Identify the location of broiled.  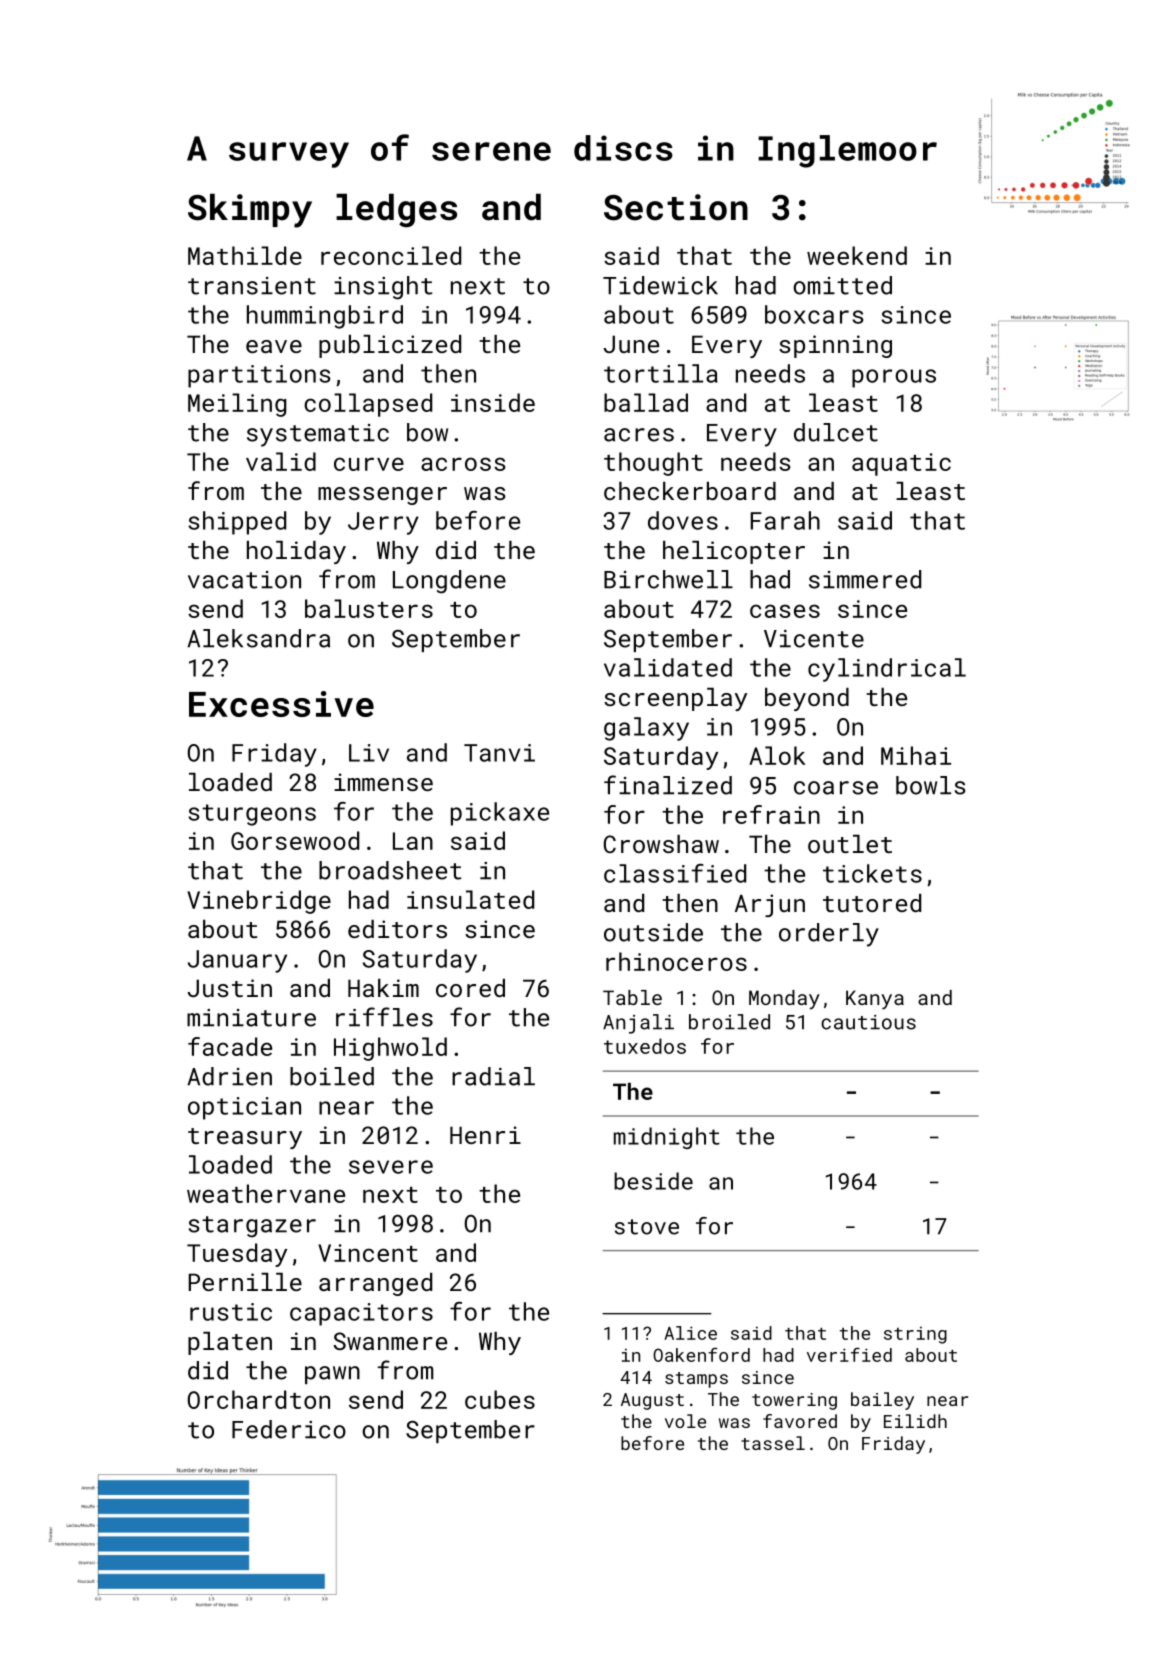
(729, 1022).
